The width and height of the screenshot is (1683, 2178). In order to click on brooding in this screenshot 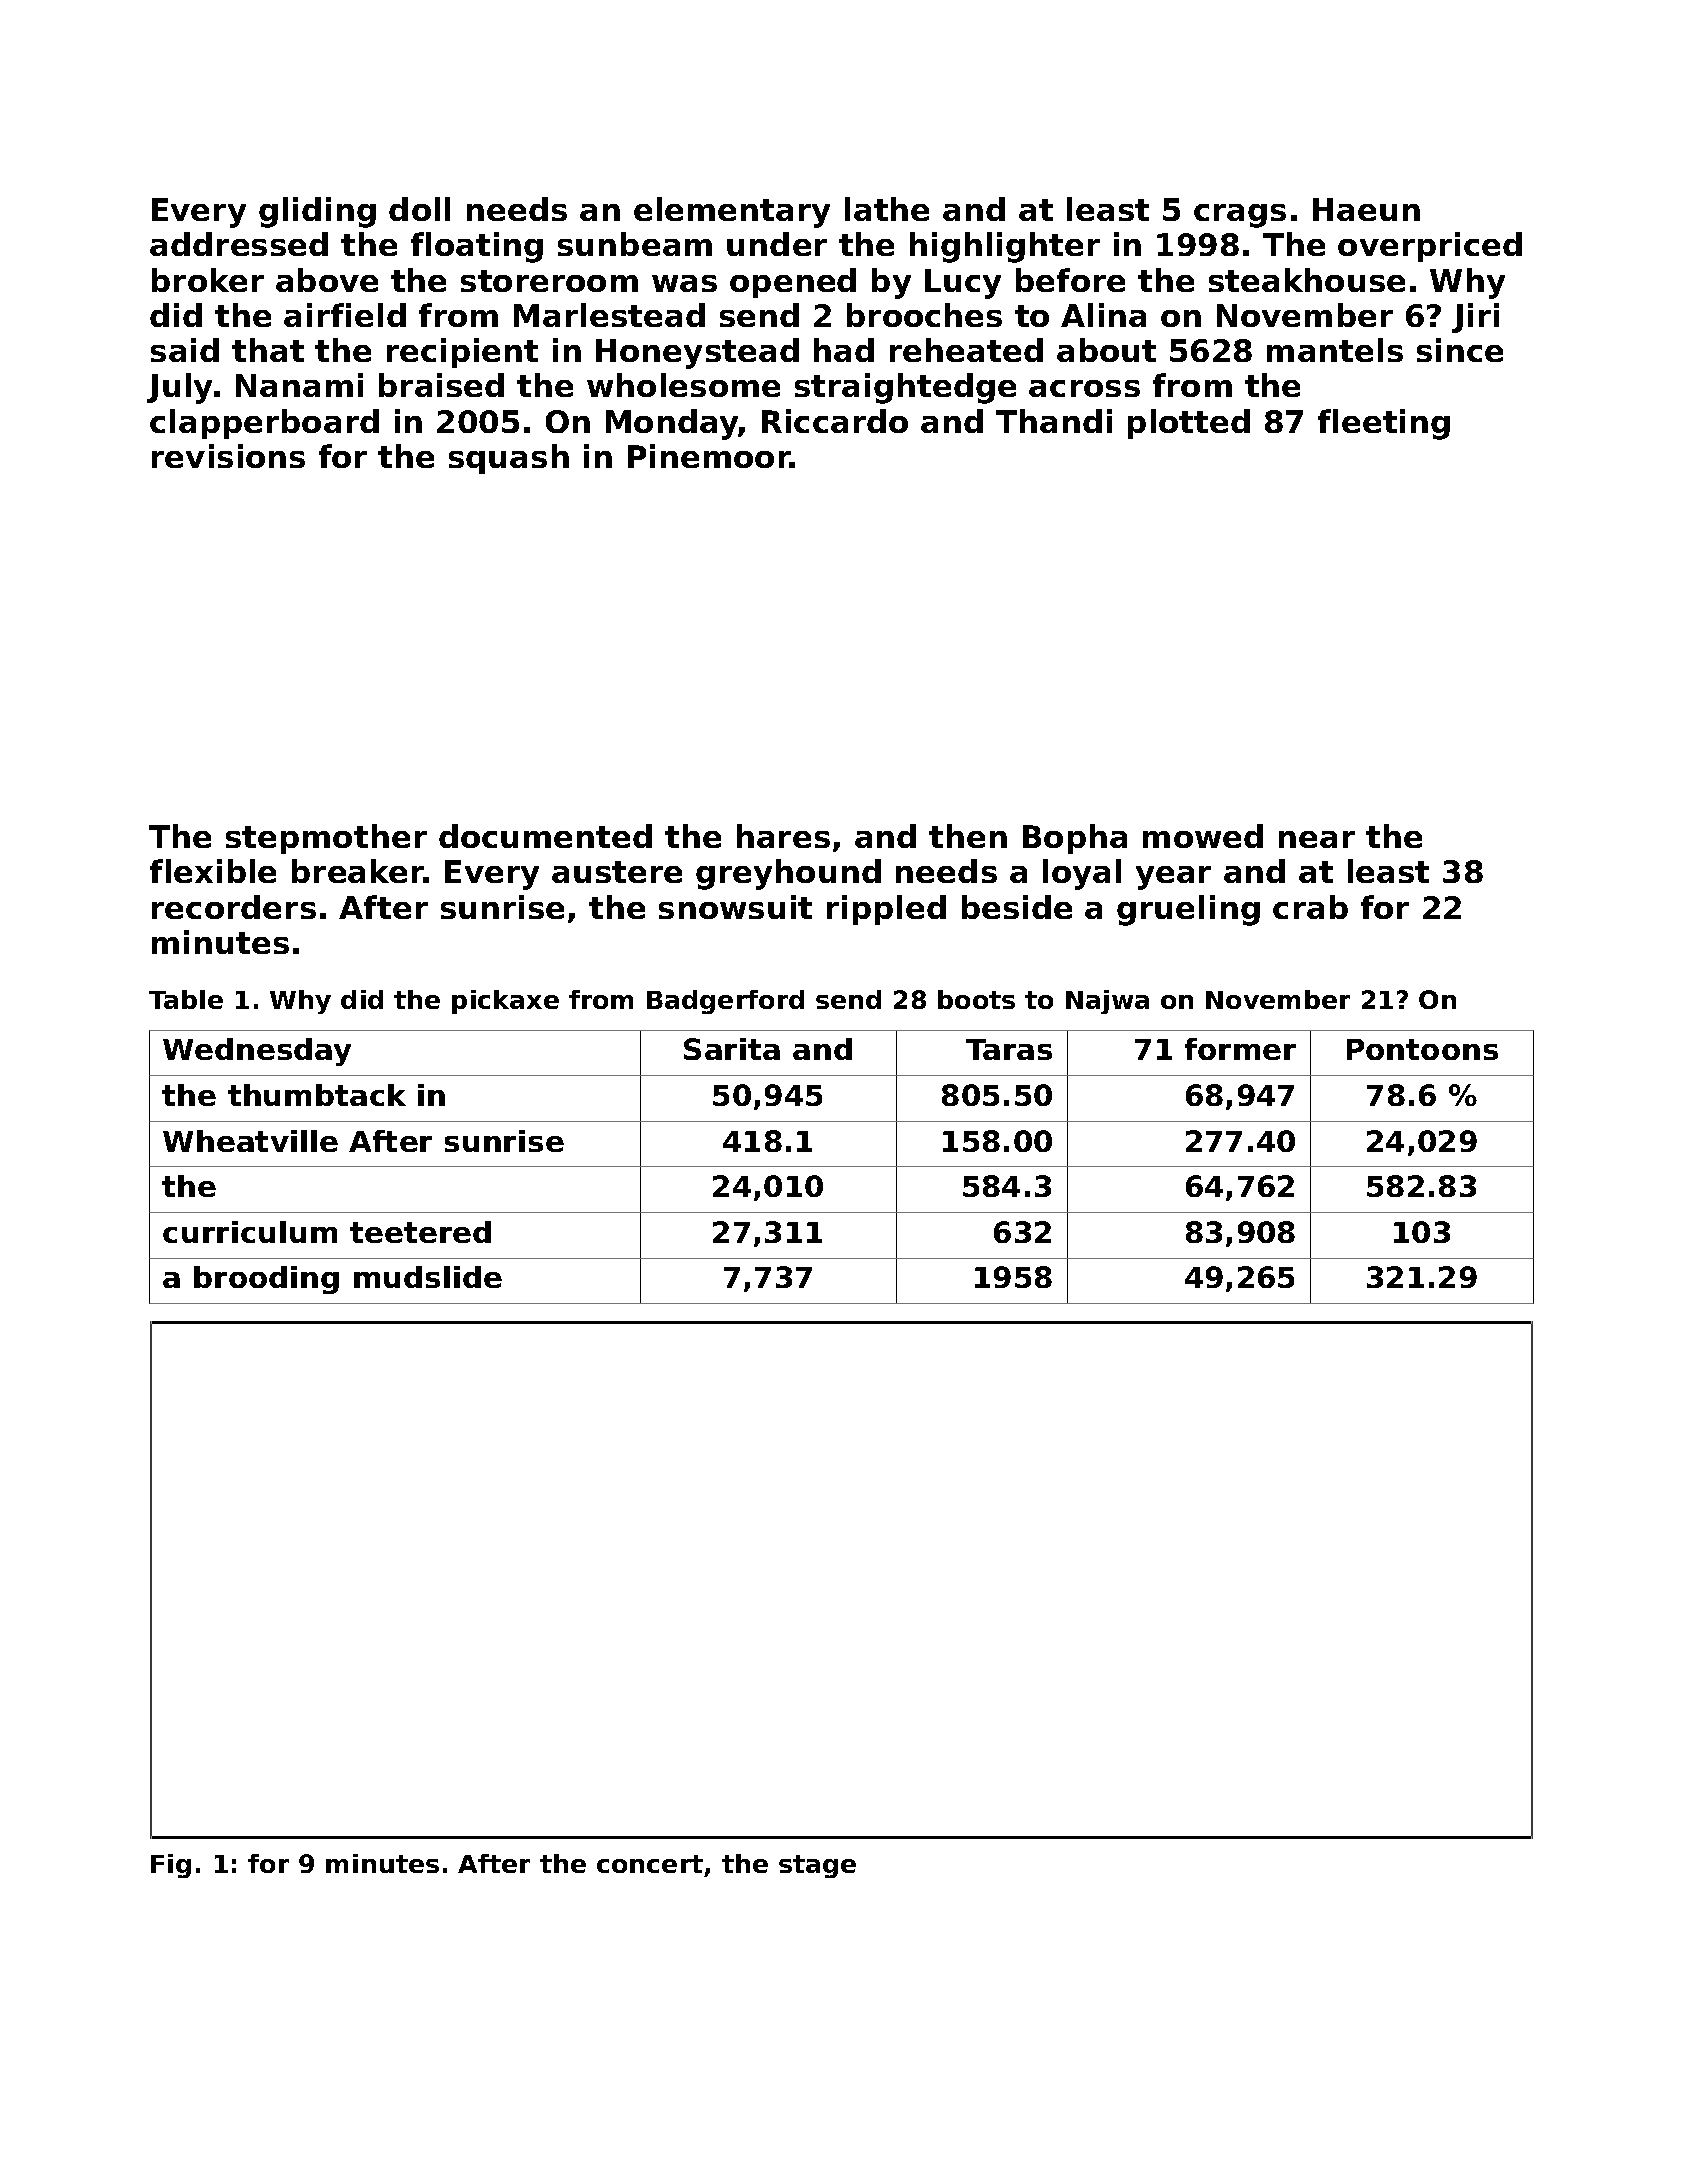, I will do `click(266, 1280)`.
